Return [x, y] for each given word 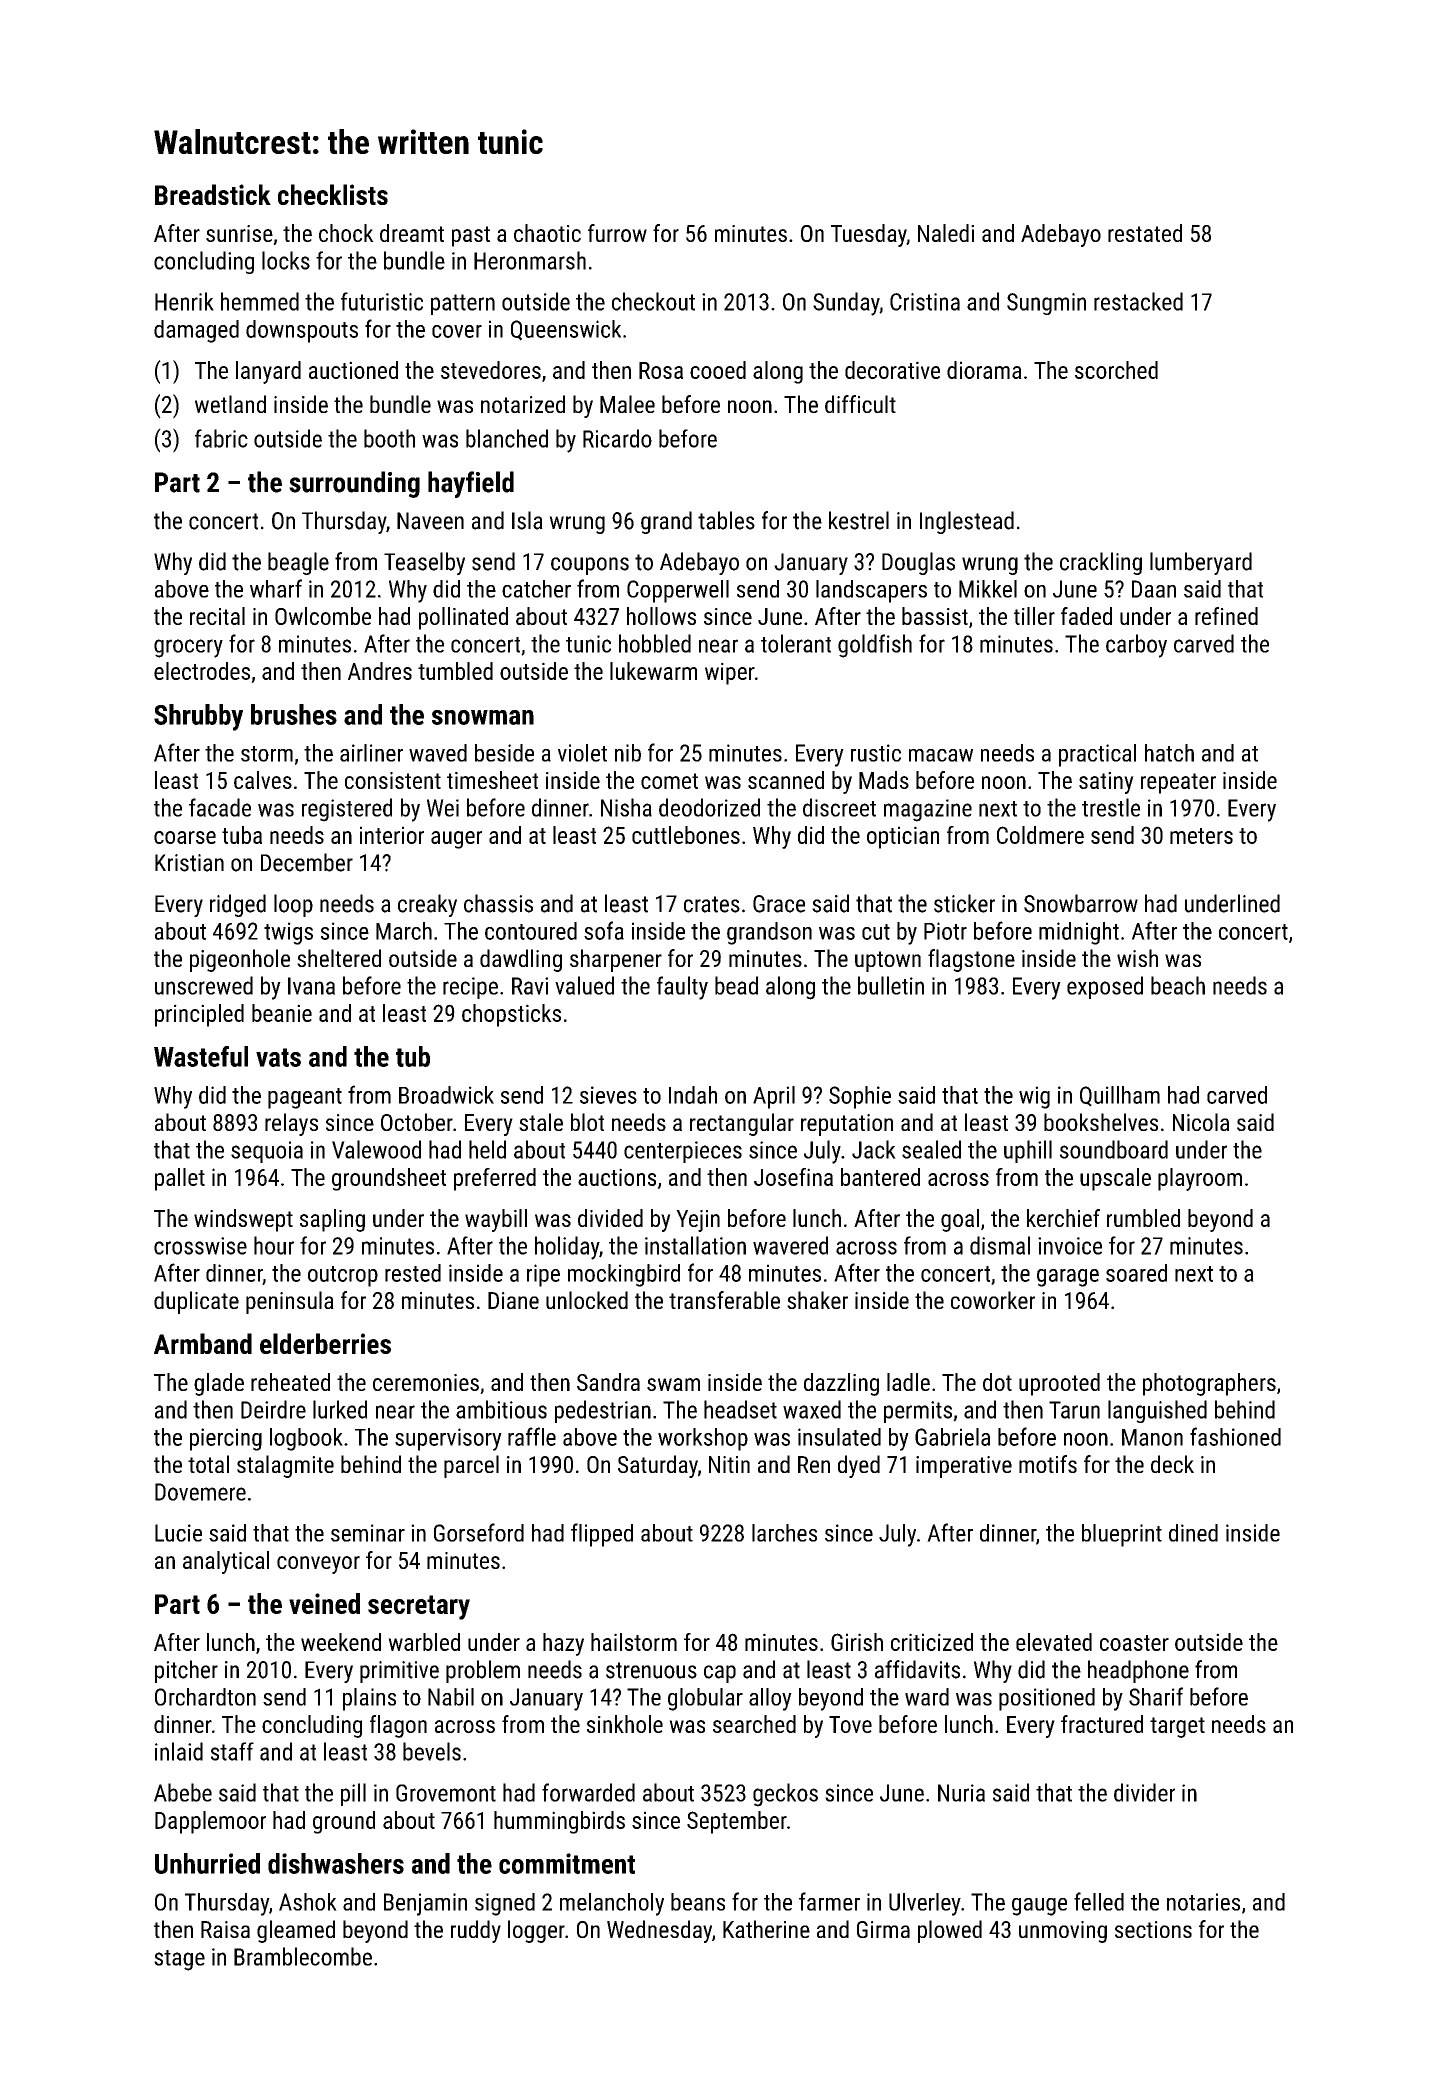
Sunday [846, 304]
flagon [398, 1726]
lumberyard [1201, 563]
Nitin [729, 1464]
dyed [859, 1466]
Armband [203, 1343]
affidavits [917, 1669]
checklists [333, 194]
